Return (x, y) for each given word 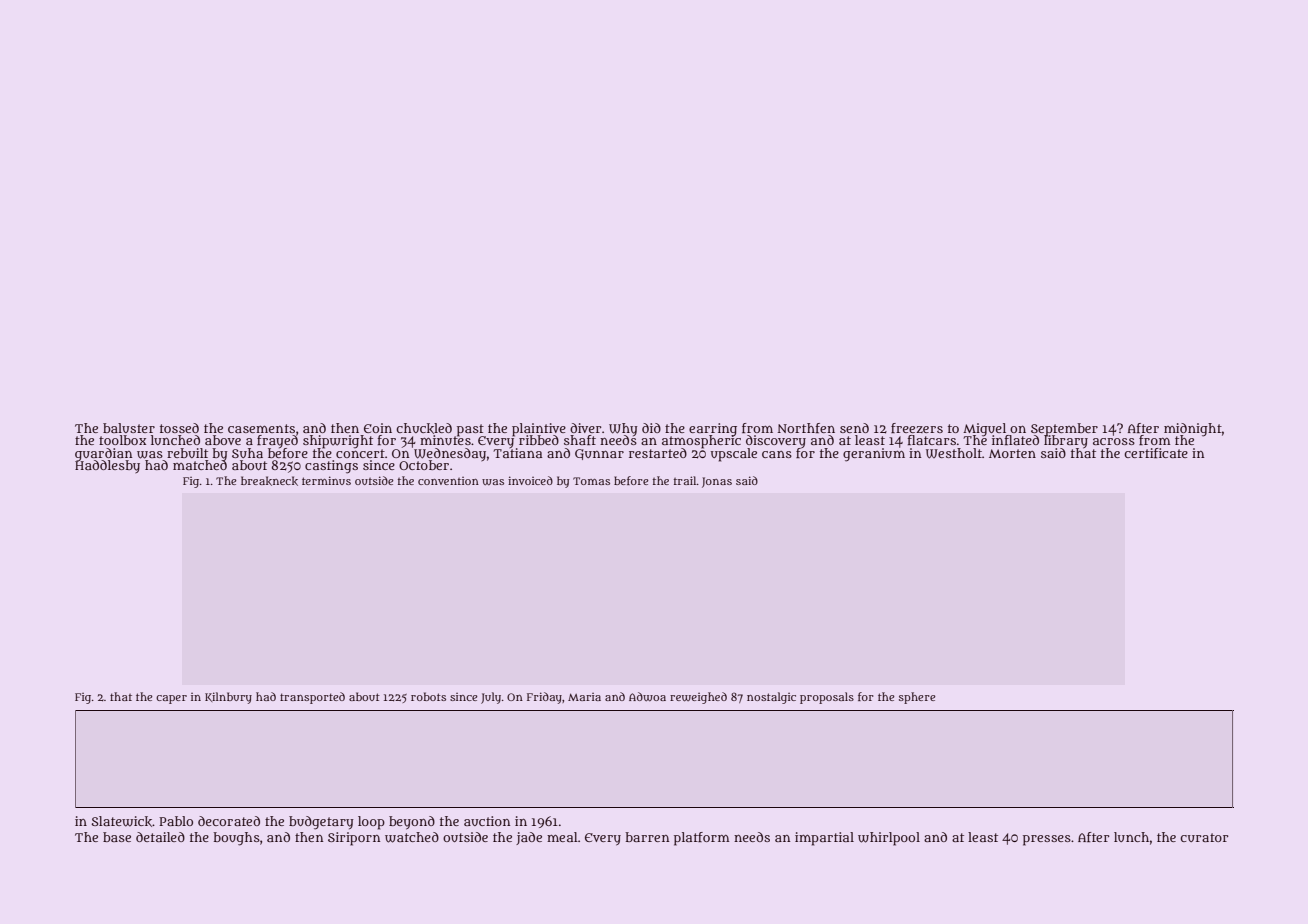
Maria (584, 697)
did (651, 428)
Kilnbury (228, 698)
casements (261, 428)
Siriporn (354, 839)
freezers (917, 428)
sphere (917, 698)
